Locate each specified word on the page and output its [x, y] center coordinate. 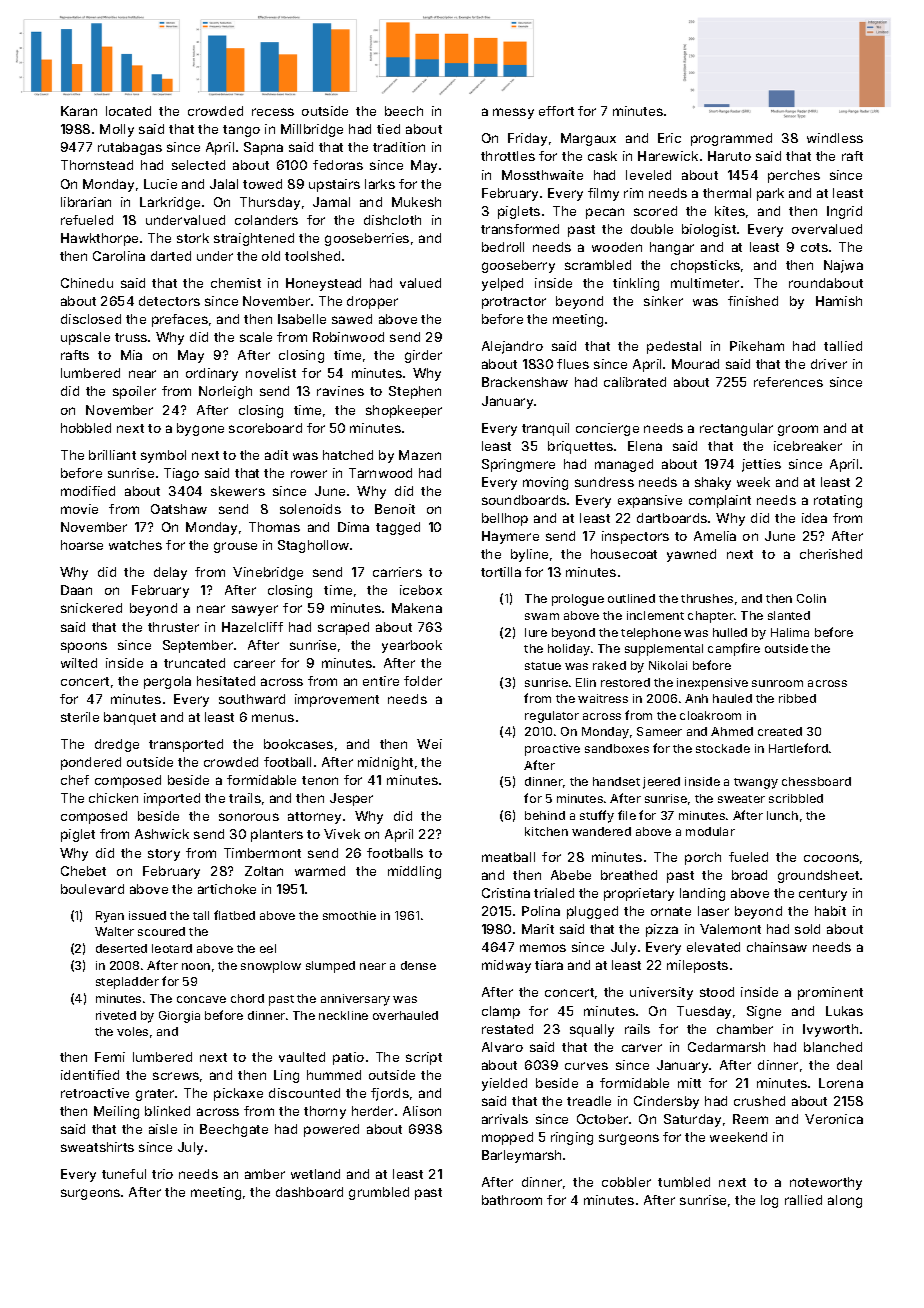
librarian [86, 202]
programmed [731, 139]
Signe [764, 1012]
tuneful [124, 1174]
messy [513, 113]
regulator [552, 717]
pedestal [674, 347]
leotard [172, 948]
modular [710, 831]
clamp [501, 1012]
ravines [340, 391]
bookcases [298, 744]
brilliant [112, 455]
